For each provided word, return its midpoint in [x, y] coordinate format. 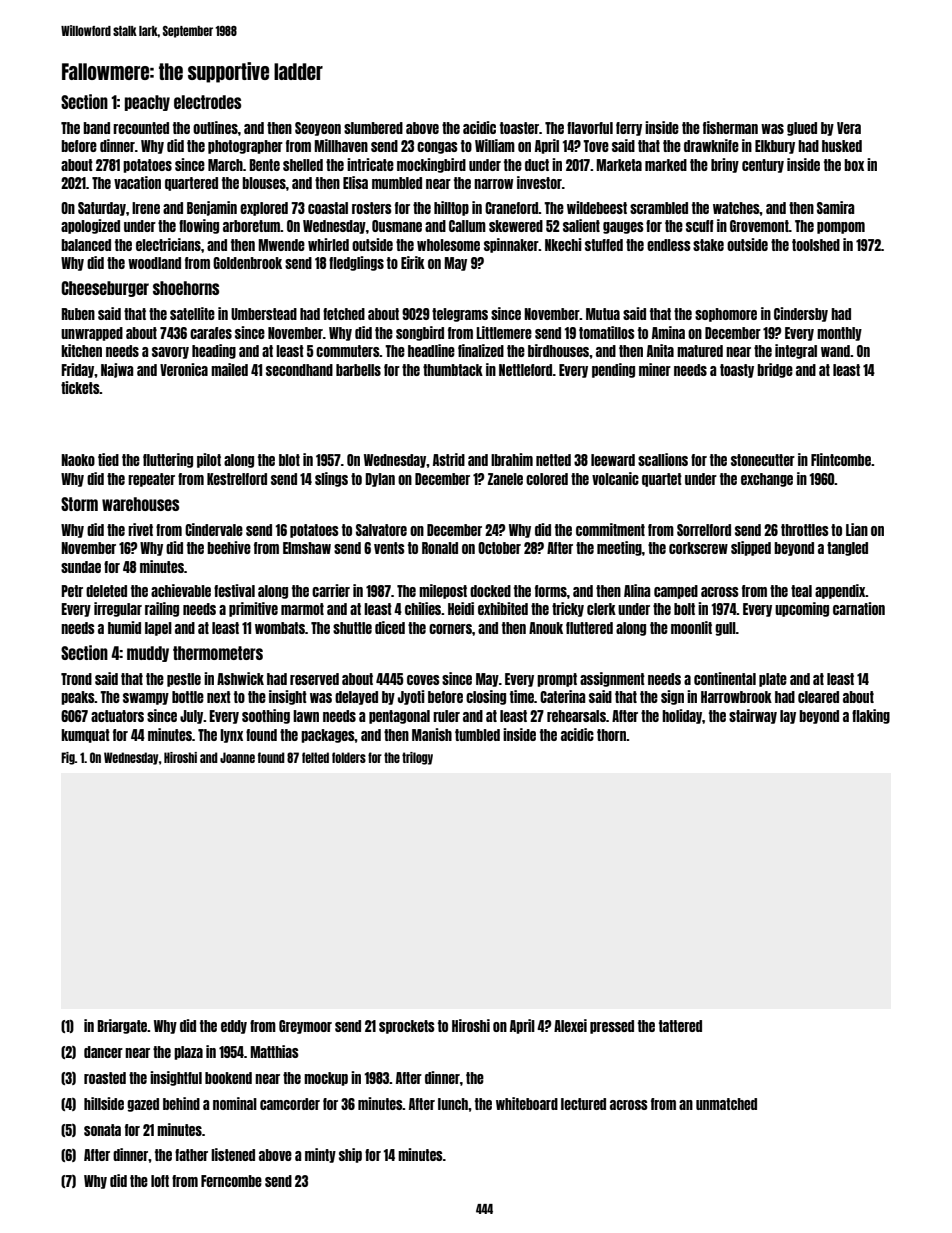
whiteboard [527, 1103]
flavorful [590, 128]
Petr [72, 591]
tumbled [477, 735]
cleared [818, 697]
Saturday [102, 209]
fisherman [730, 127]
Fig [68, 758]
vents [389, 548]
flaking [871, 716]
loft [160, 1181]
